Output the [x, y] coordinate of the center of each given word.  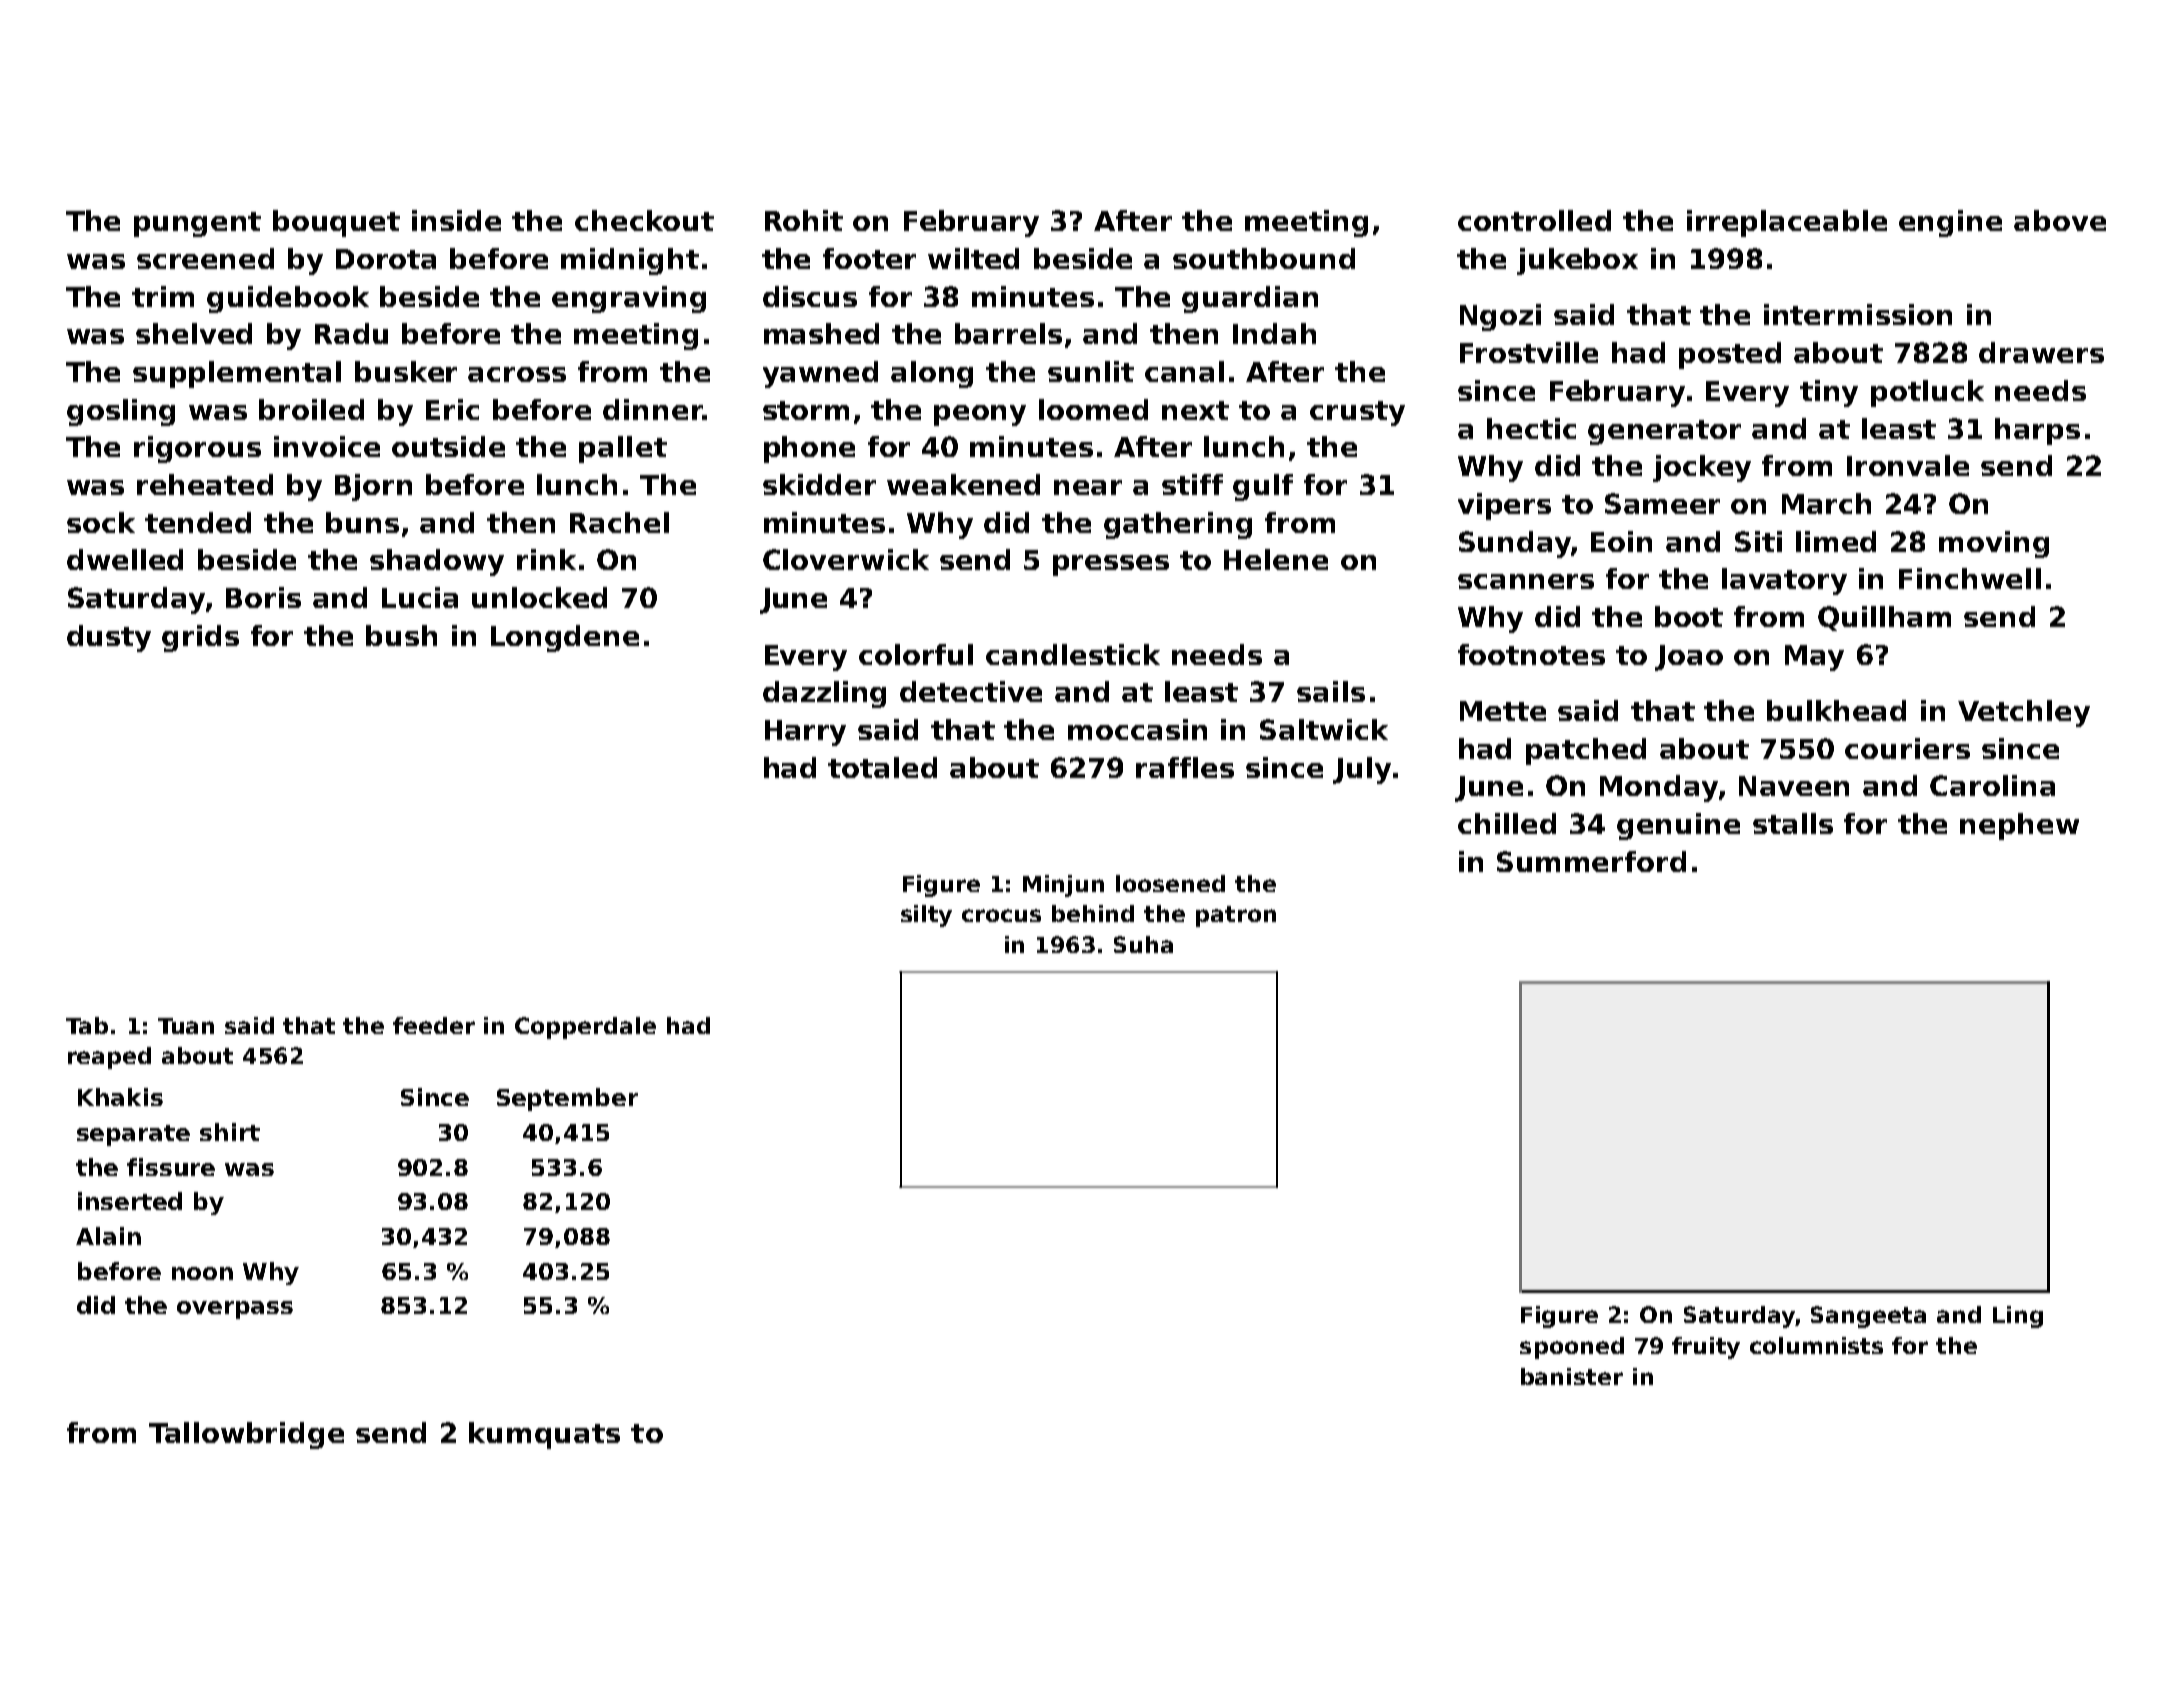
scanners [1526, 581]
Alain [108, 1236]
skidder [819, 484]
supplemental [237, 374]
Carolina [1992, 785]
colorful [916, 654]
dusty [109, 638]
